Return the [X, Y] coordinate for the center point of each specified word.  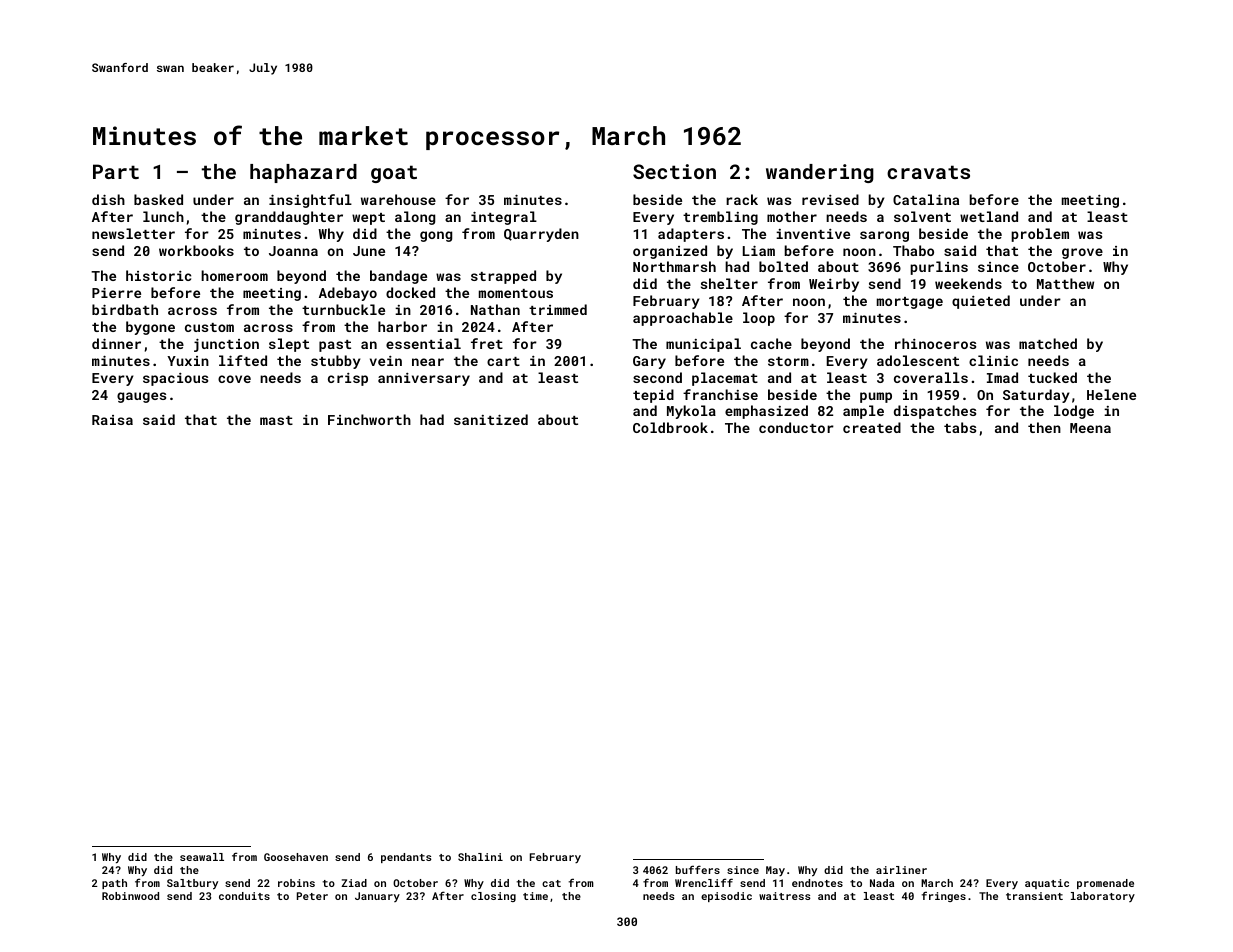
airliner [901, 870]
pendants [406, 858]
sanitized [491, 419]
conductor [796, 427]
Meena [1090, 428]
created [872, 427]
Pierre [116, 292]
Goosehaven [296, 857]
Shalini [480, 857]
